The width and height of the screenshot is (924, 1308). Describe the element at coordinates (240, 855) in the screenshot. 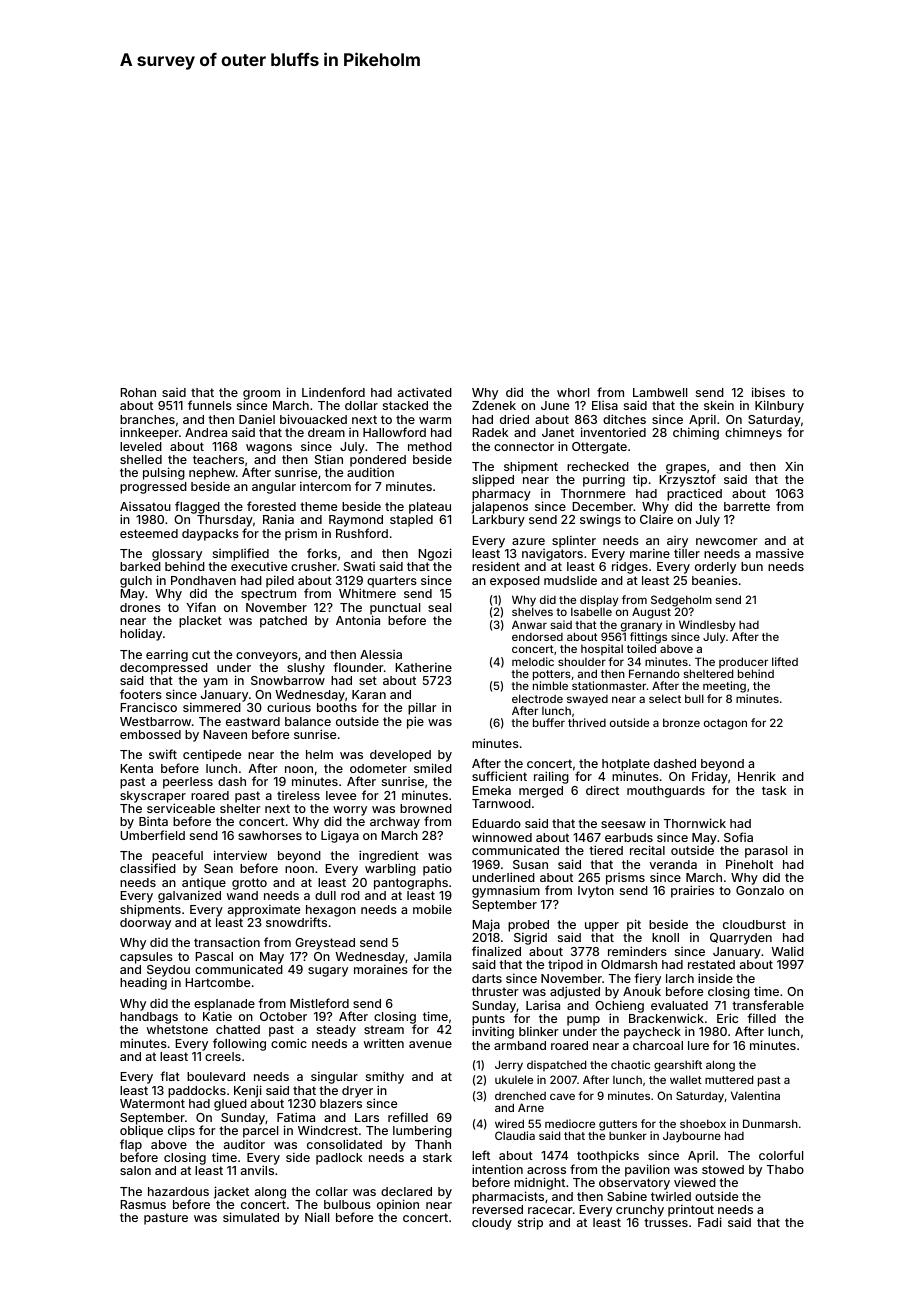

I see `interview` at that location.
